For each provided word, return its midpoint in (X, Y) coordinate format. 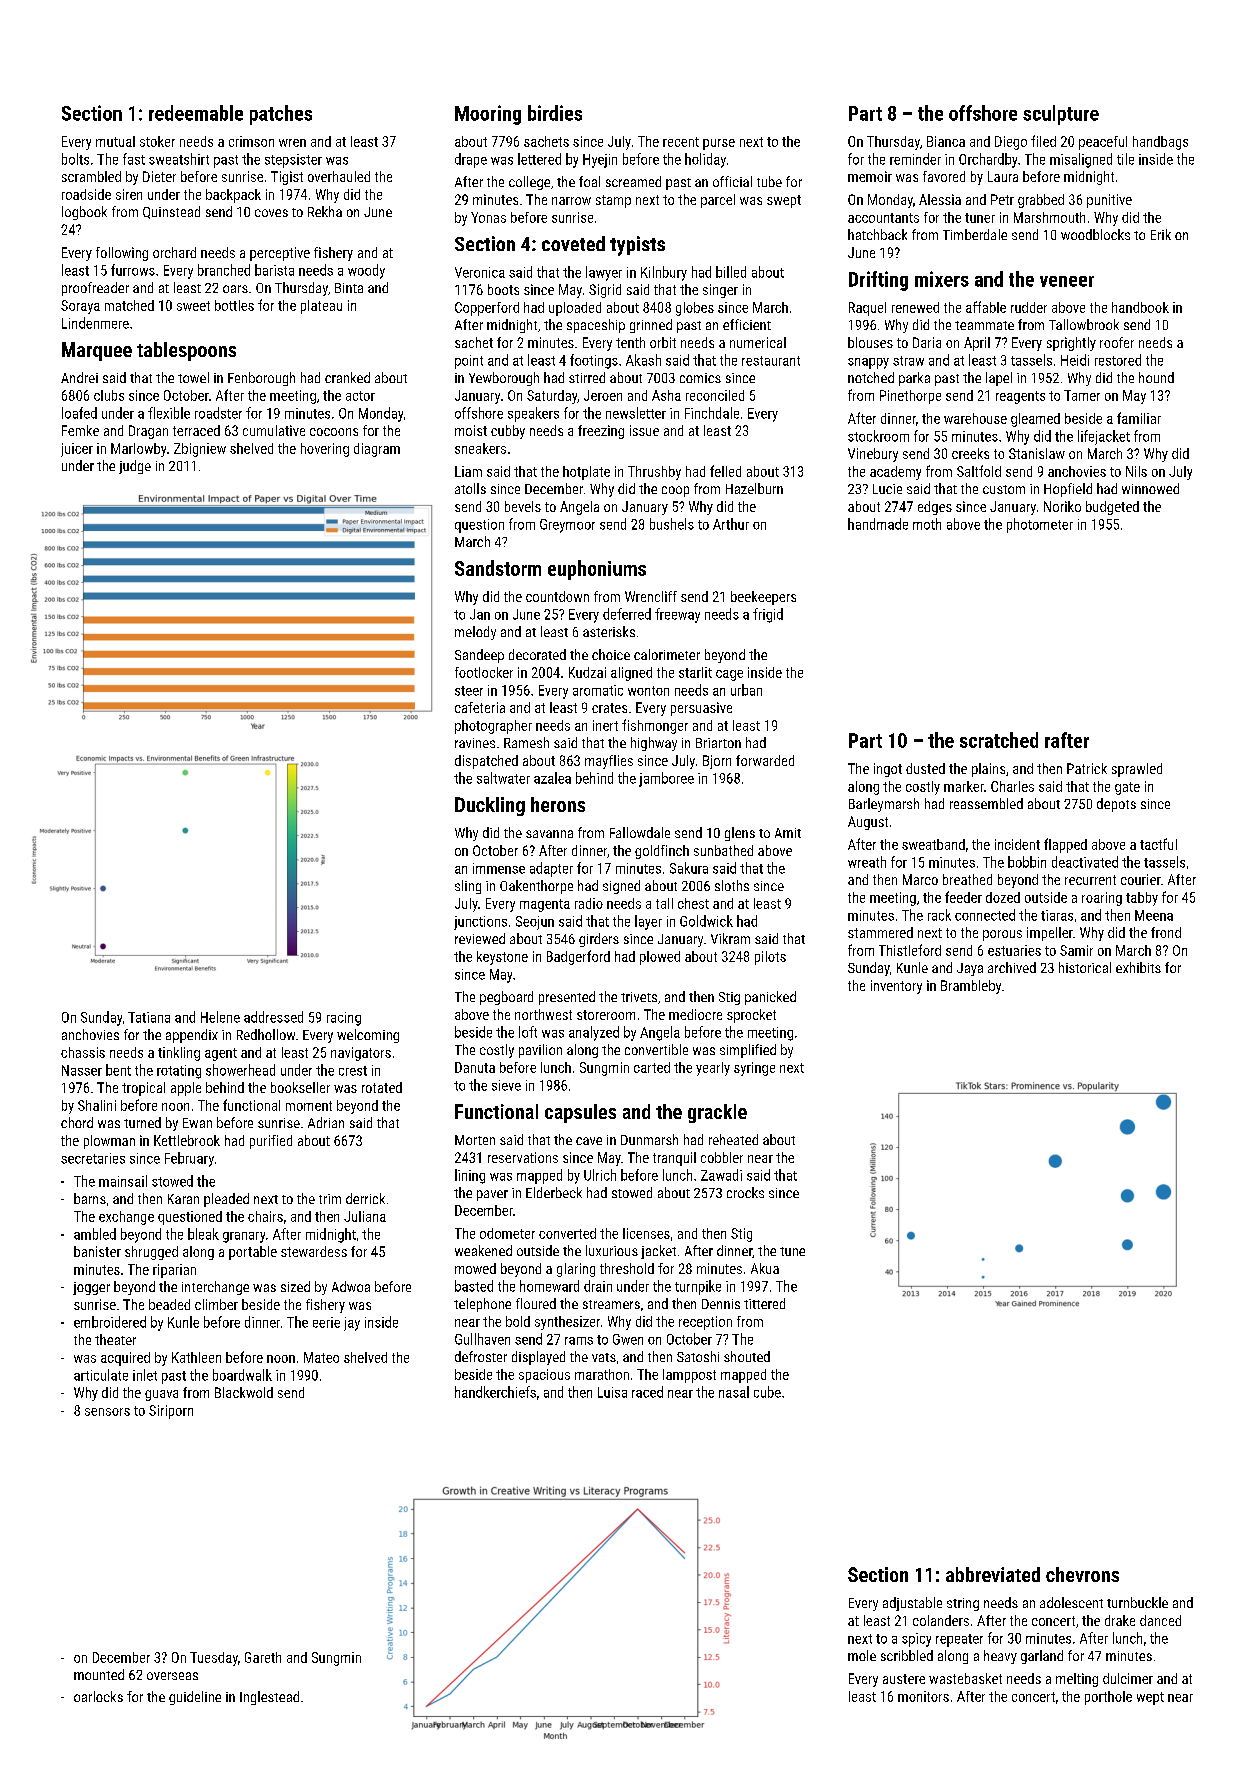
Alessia (940, 199)
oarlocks (98, 1696)
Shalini (97, 1105)
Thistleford (910, 950)
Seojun (535, 923)
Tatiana (149, 1017)
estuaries (1014, 950)
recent (681, 142)
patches (281, 115)
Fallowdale (640, 832)
